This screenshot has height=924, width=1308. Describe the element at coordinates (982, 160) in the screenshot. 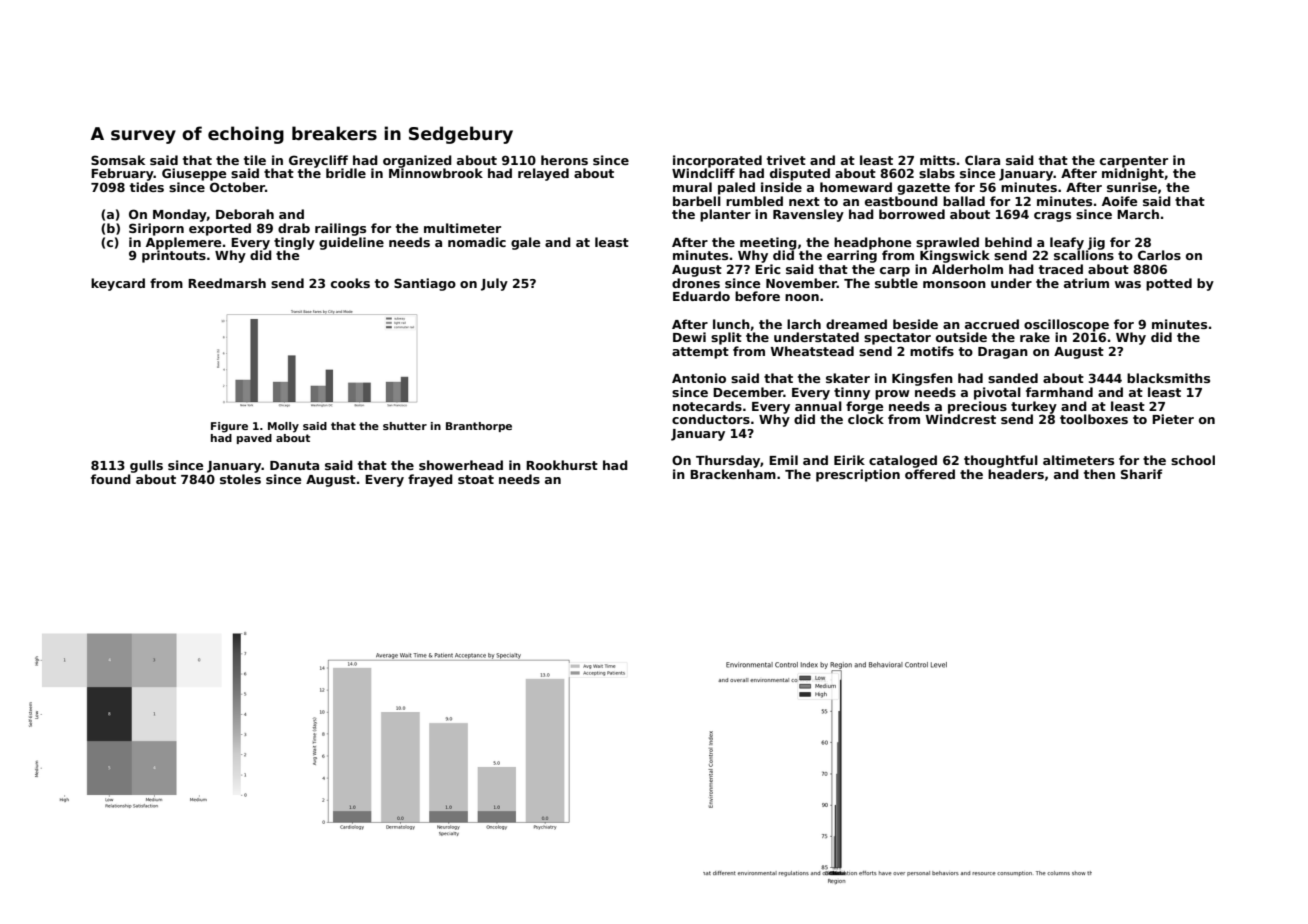

I see `Clara` at that location.
